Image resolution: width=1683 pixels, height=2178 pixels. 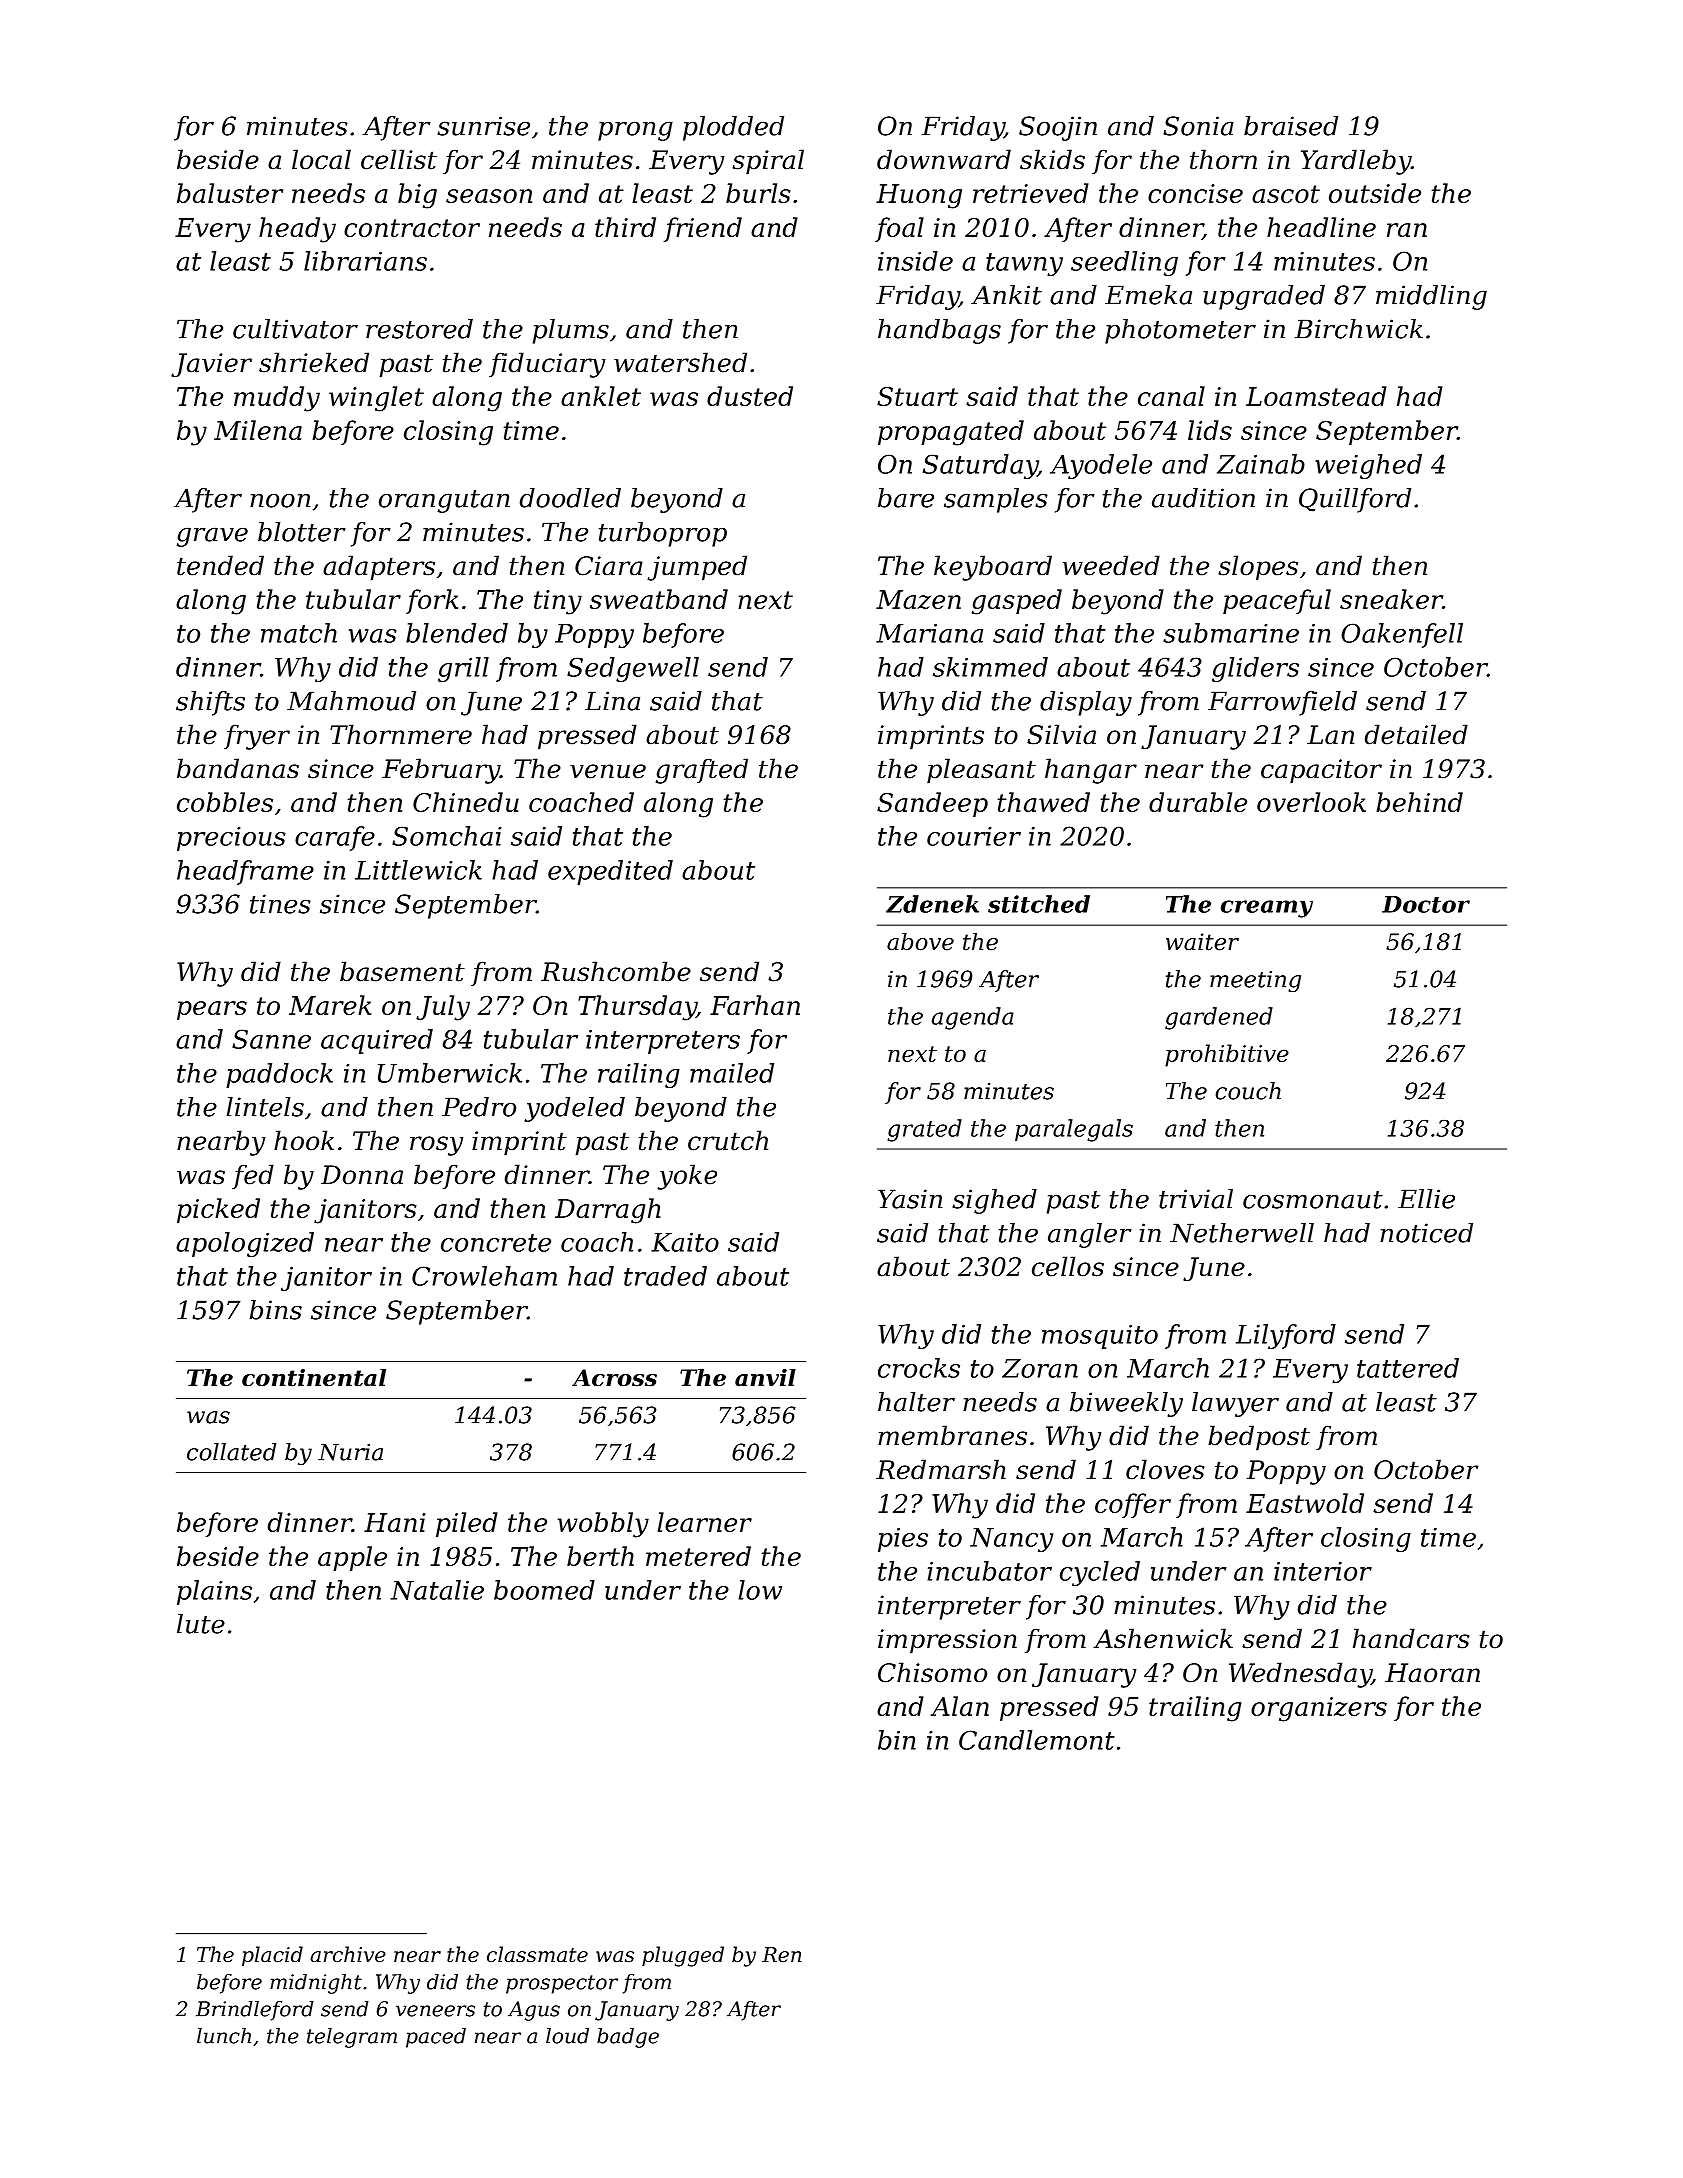 What do you see at coordinates (932, 1672) in the screenshot?
I see `Chisomo` at bounding box center [932, 1672].
